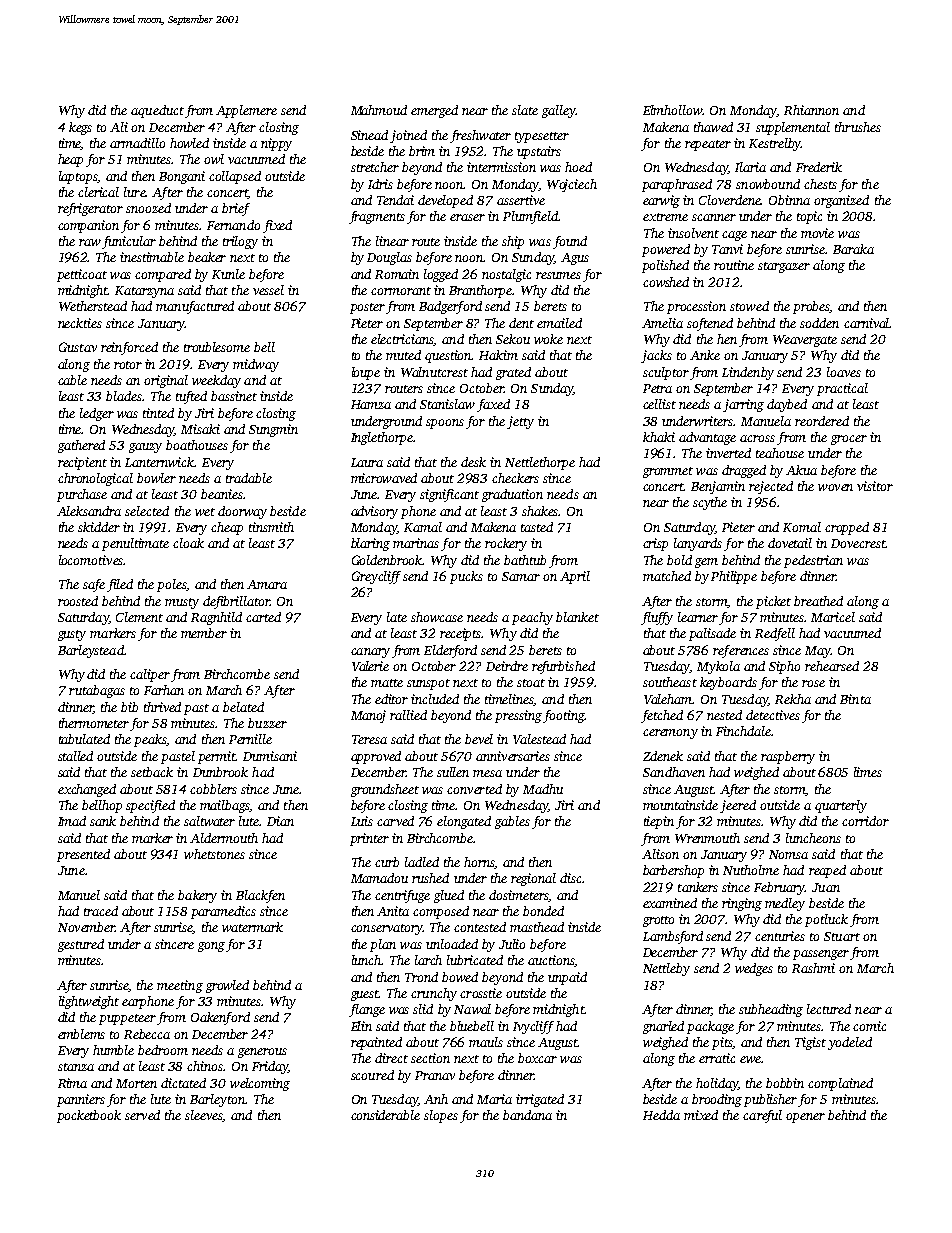 The image size is (952, 1233). Describe the element at coordinates (401, 291) in the screenshot. I see `cormorant` at that location.
